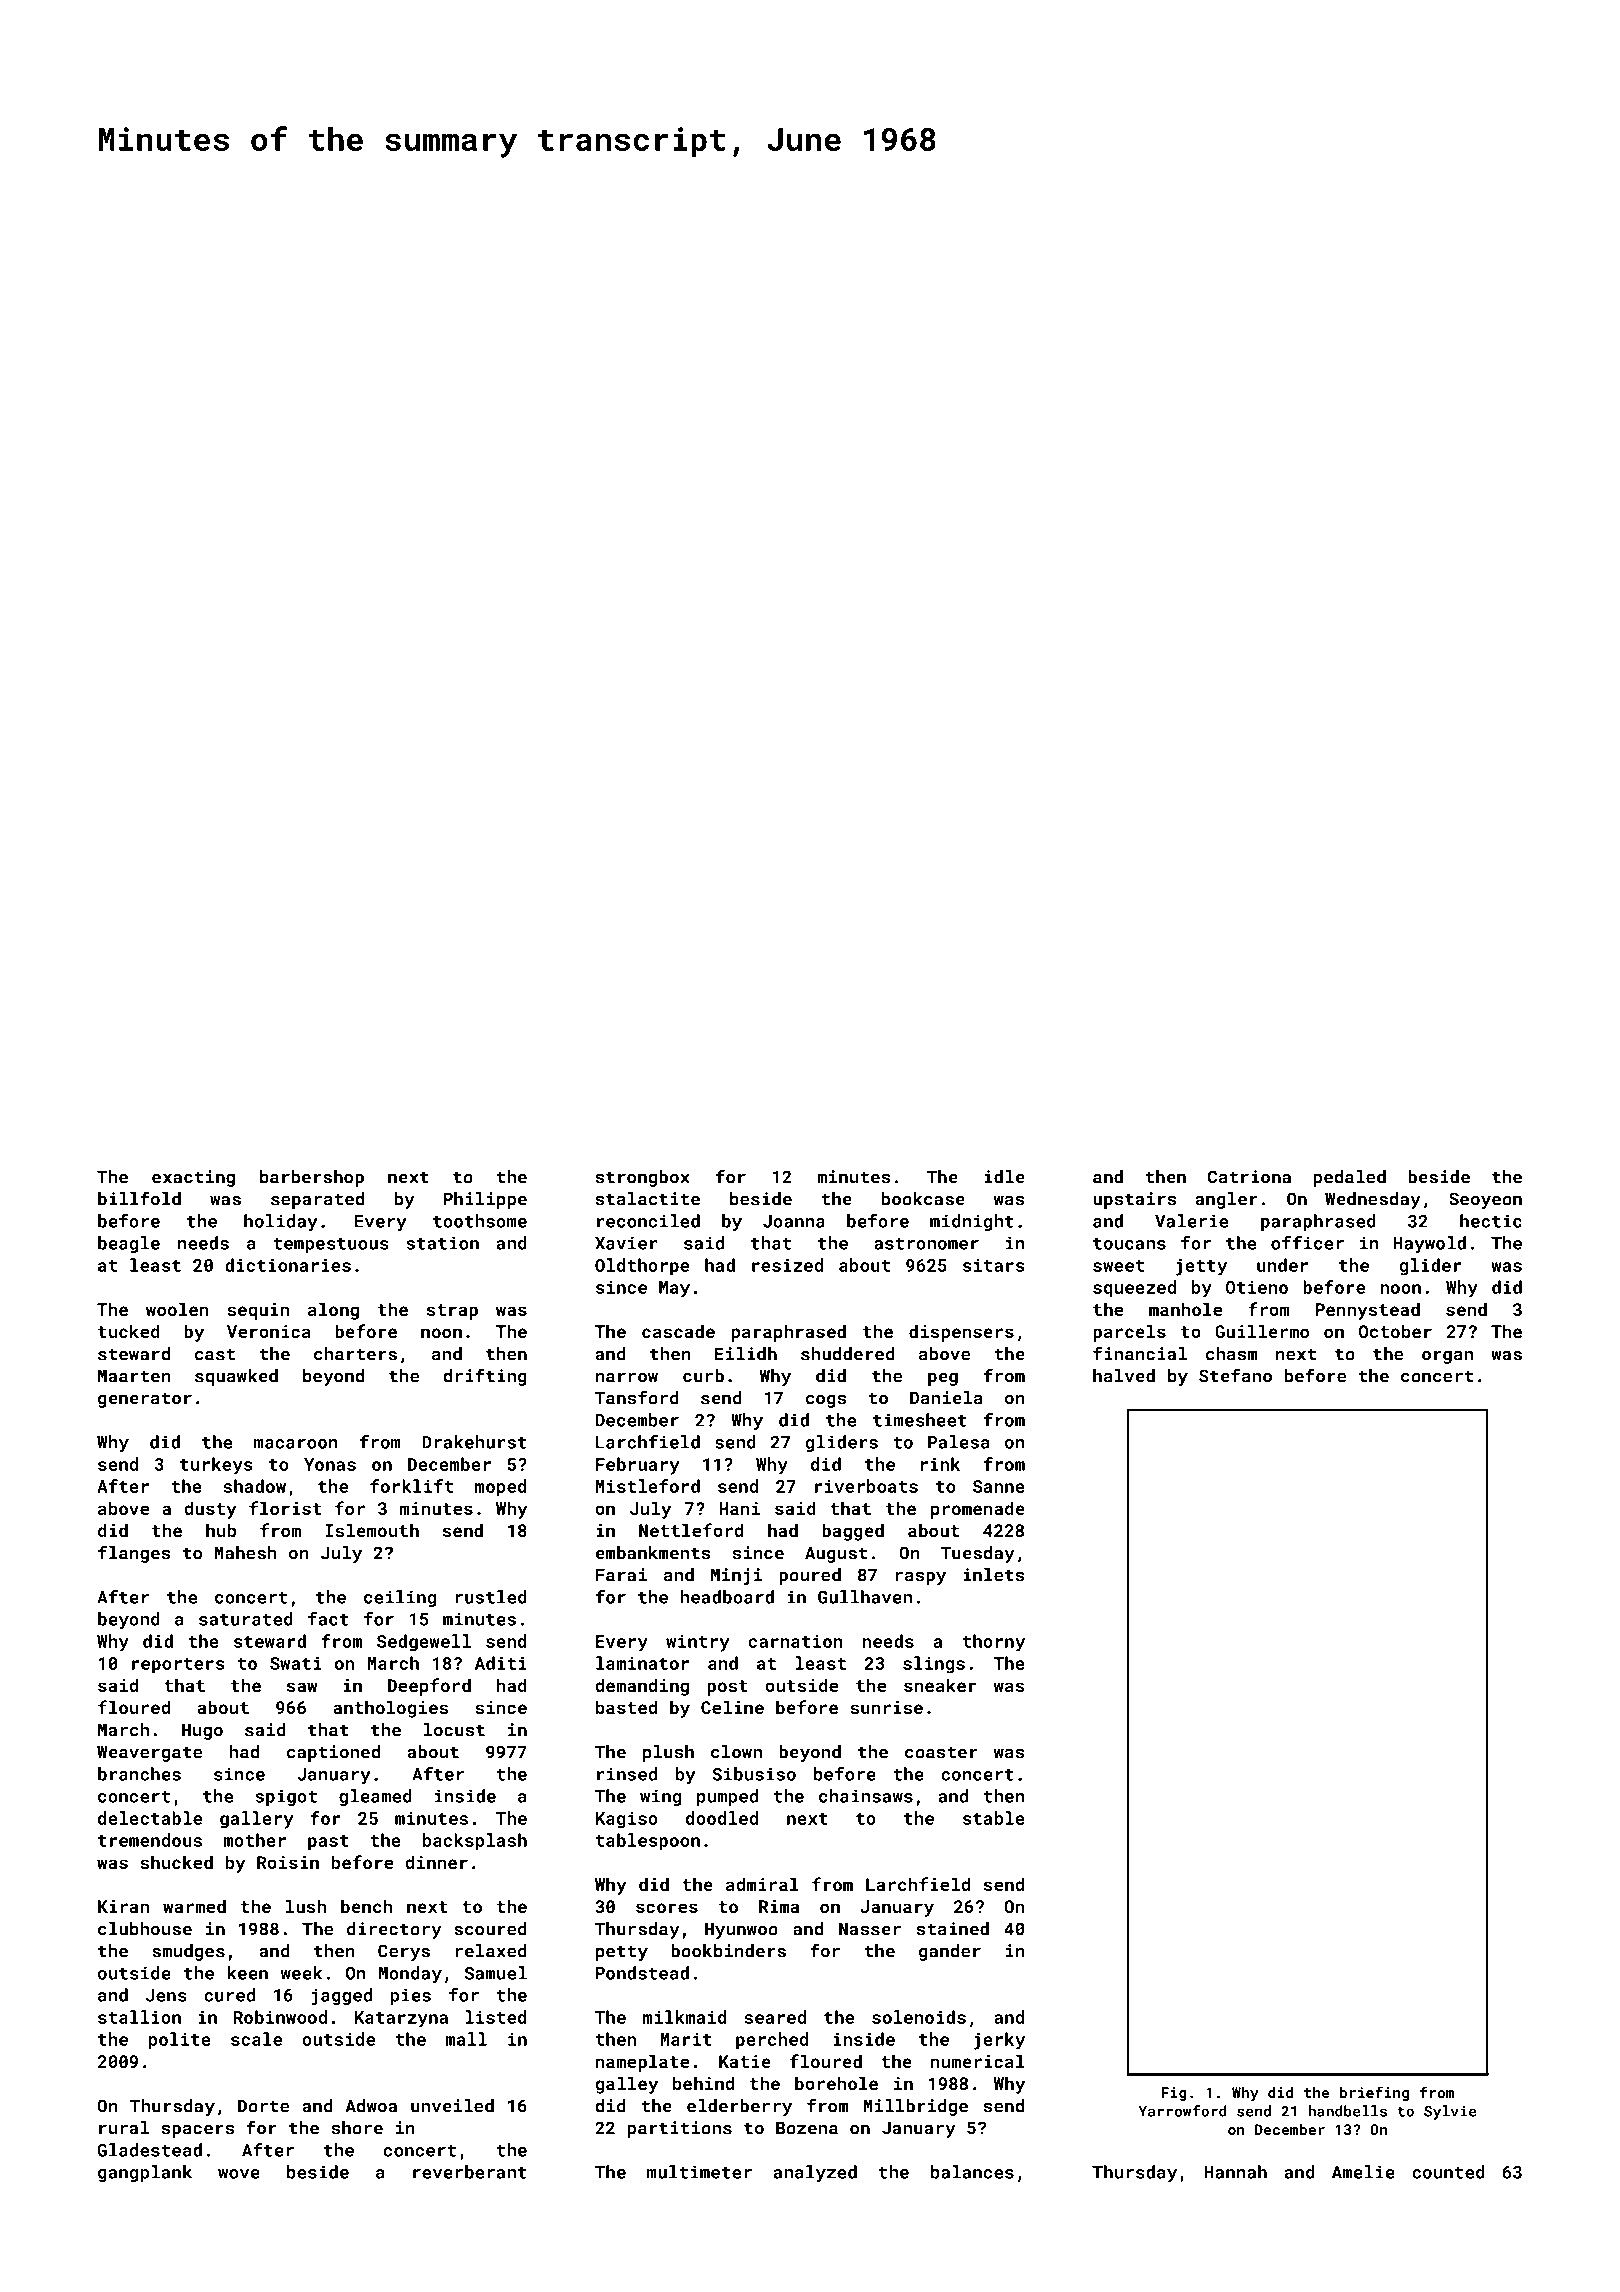 This screenshot has height=2292, width=1620. I want to click on captioned, so click(333, 1753).
